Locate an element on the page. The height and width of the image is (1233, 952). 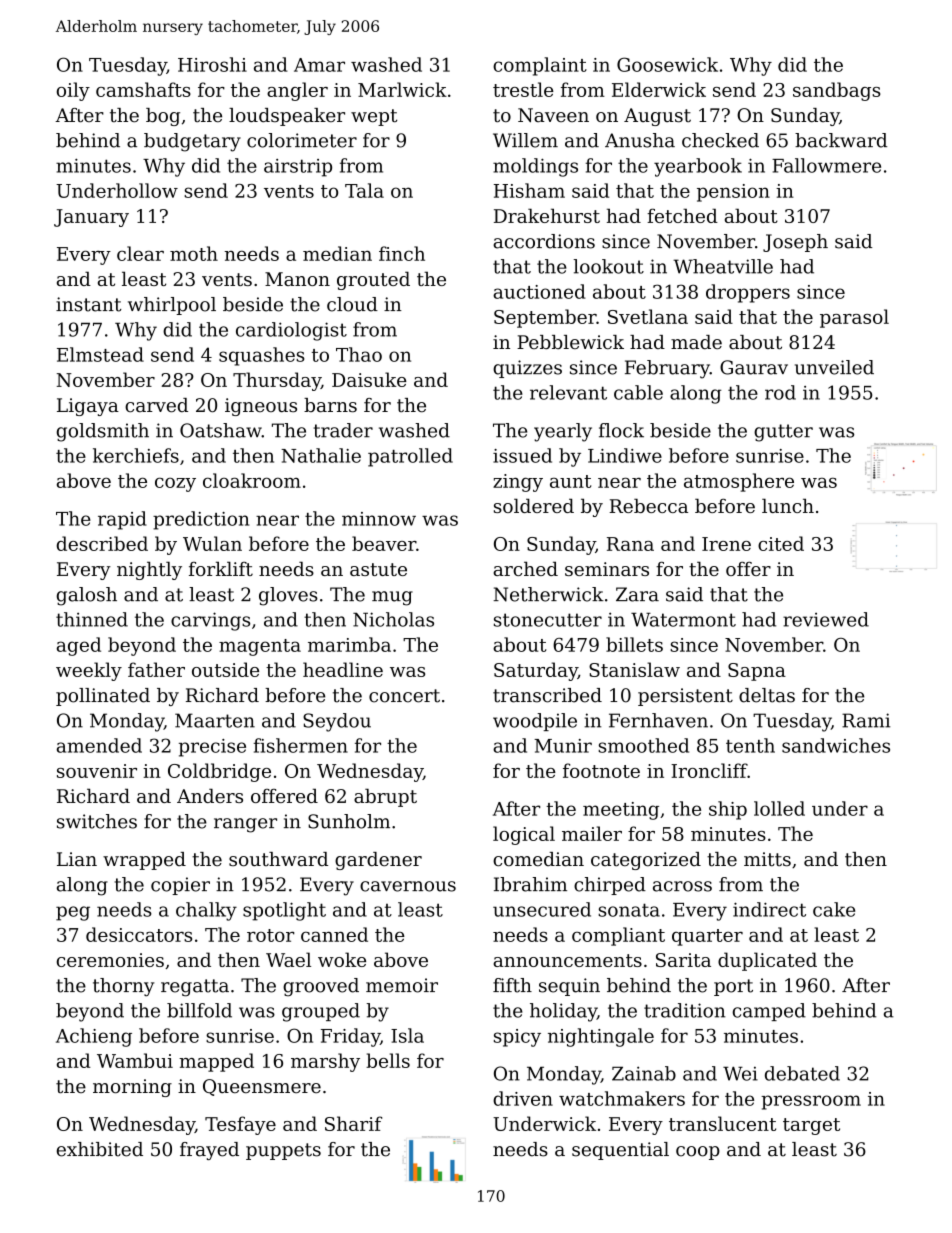
Goosewick is located at coordinates (667, 64).
